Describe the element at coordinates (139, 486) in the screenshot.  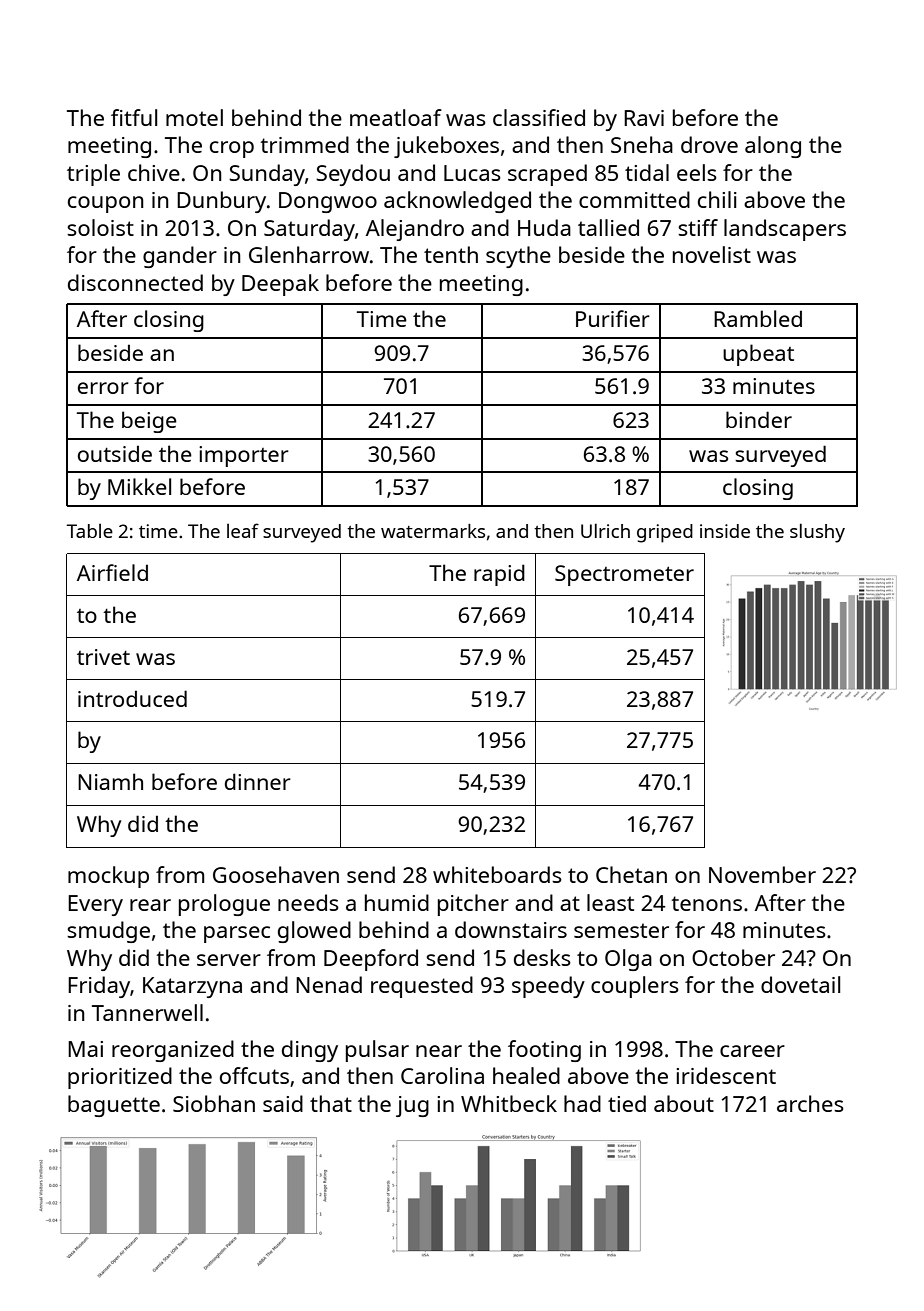
I see `Mikkel` at that location.
